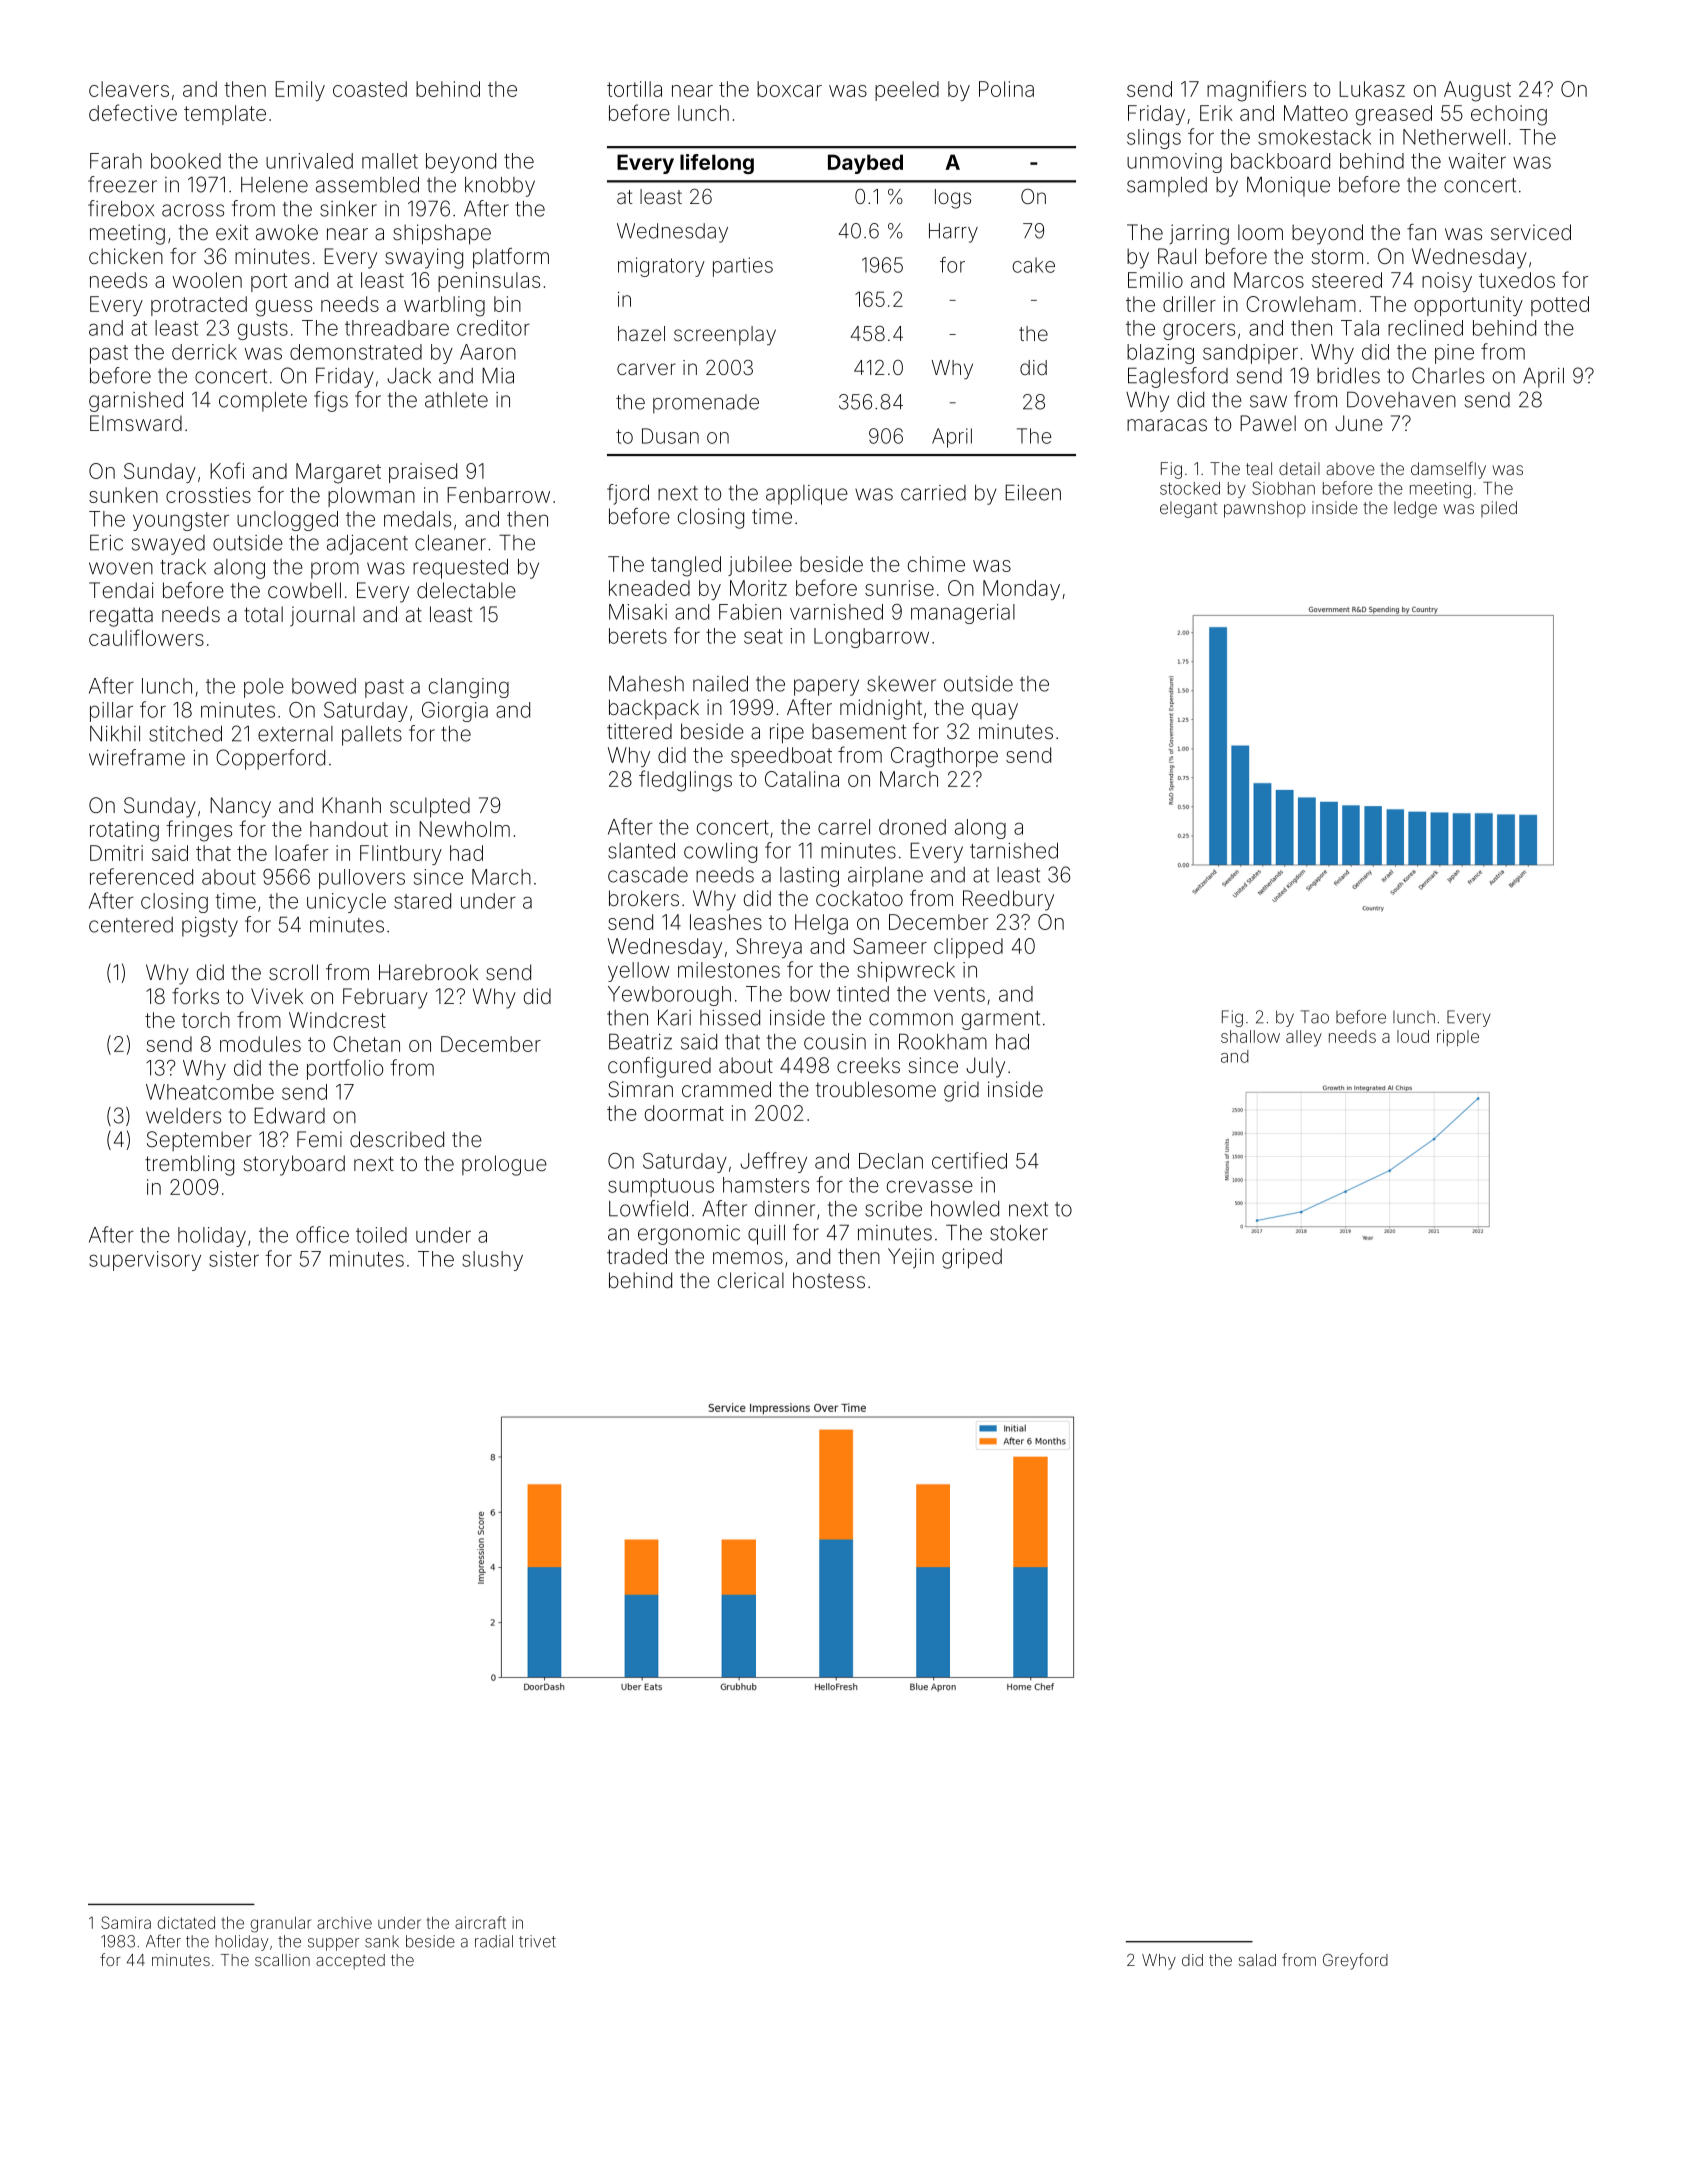 This document has height=2178, width=1683. I want to click on trivet, so click(537, 1941).
